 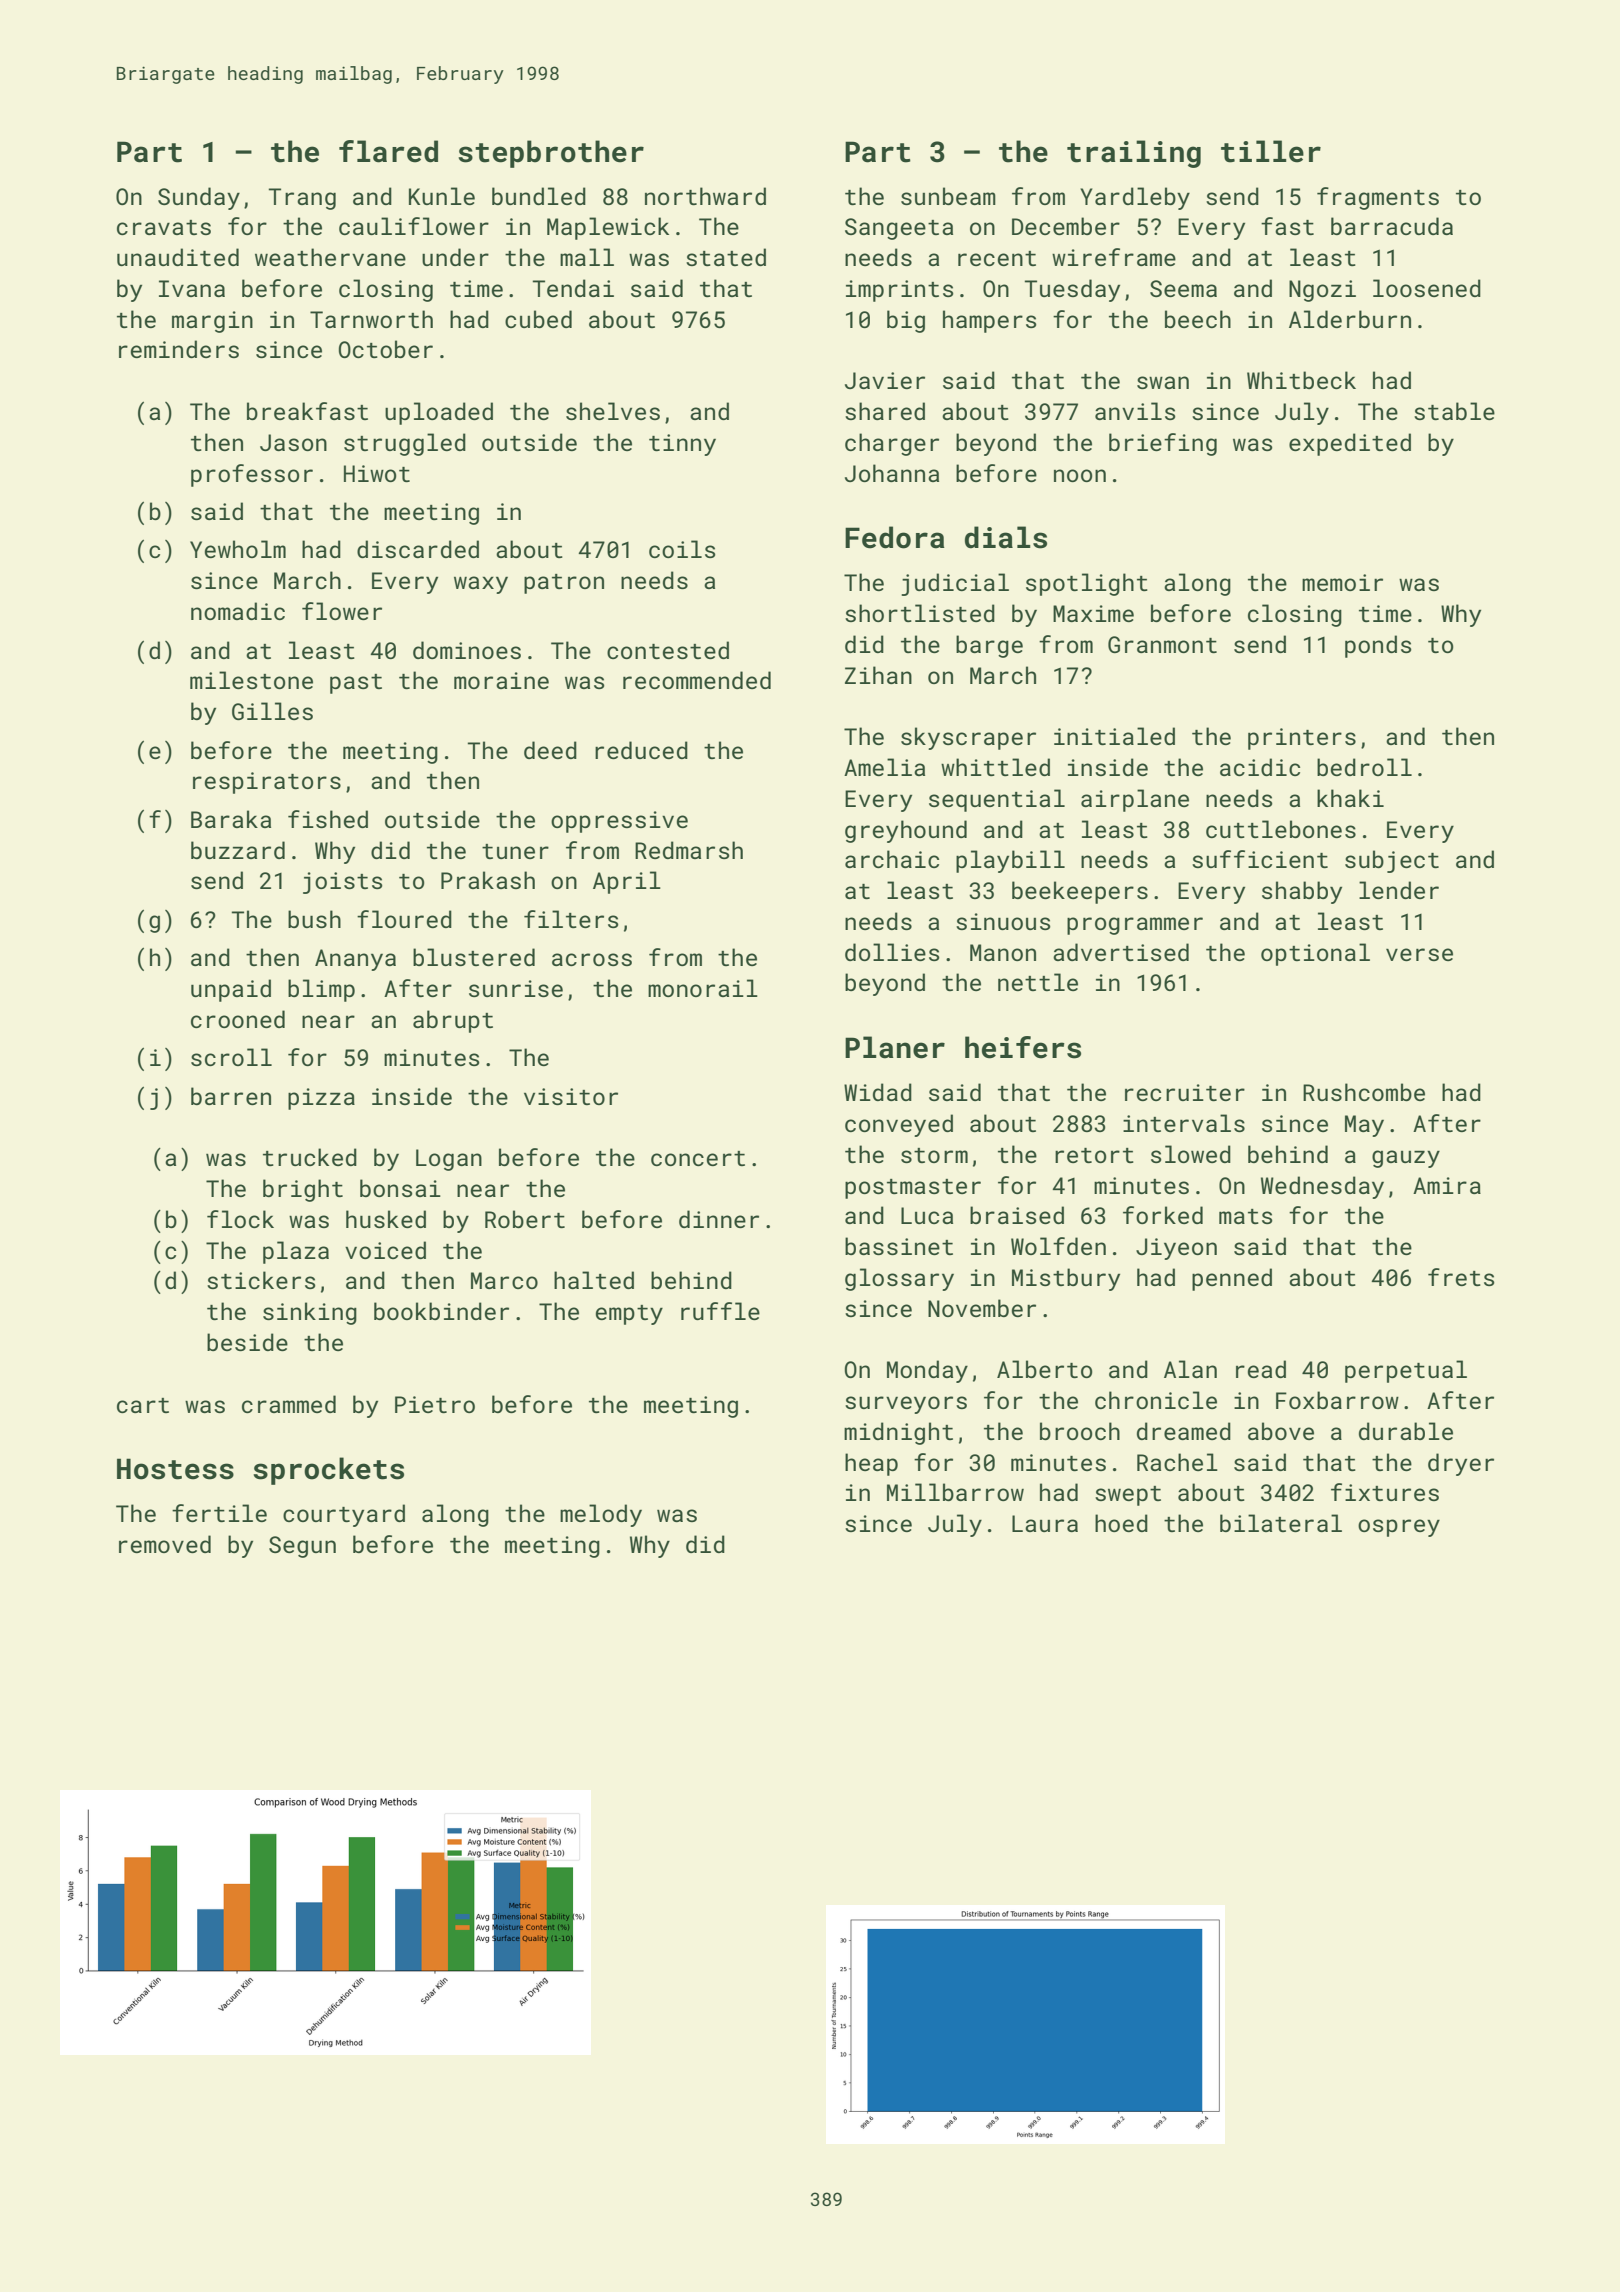 I want to click on floured, so click(x=404, y=919).
